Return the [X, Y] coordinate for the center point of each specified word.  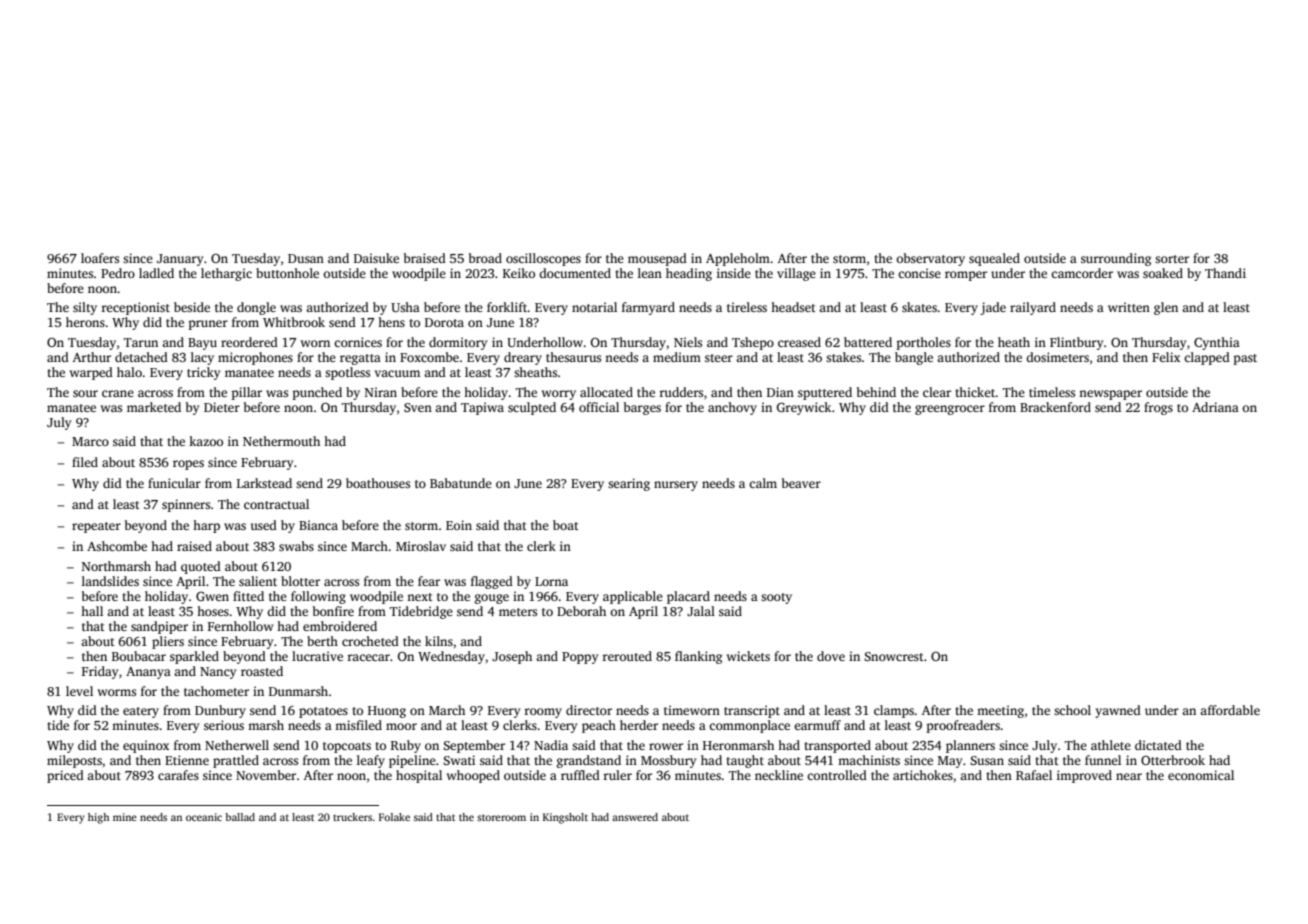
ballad [240, 817]
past [1245, 359]
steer [719, 358]
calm [763, 483]
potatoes [323, 712]
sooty [776, 598]
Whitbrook [294, 322]
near [1129, 776]
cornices [358, 342]
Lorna [551, 581]
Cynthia [1217, 343]
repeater [96, 527]
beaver [801, 483]
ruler [617, 775]
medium [677, 357]
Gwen [212, 596]
